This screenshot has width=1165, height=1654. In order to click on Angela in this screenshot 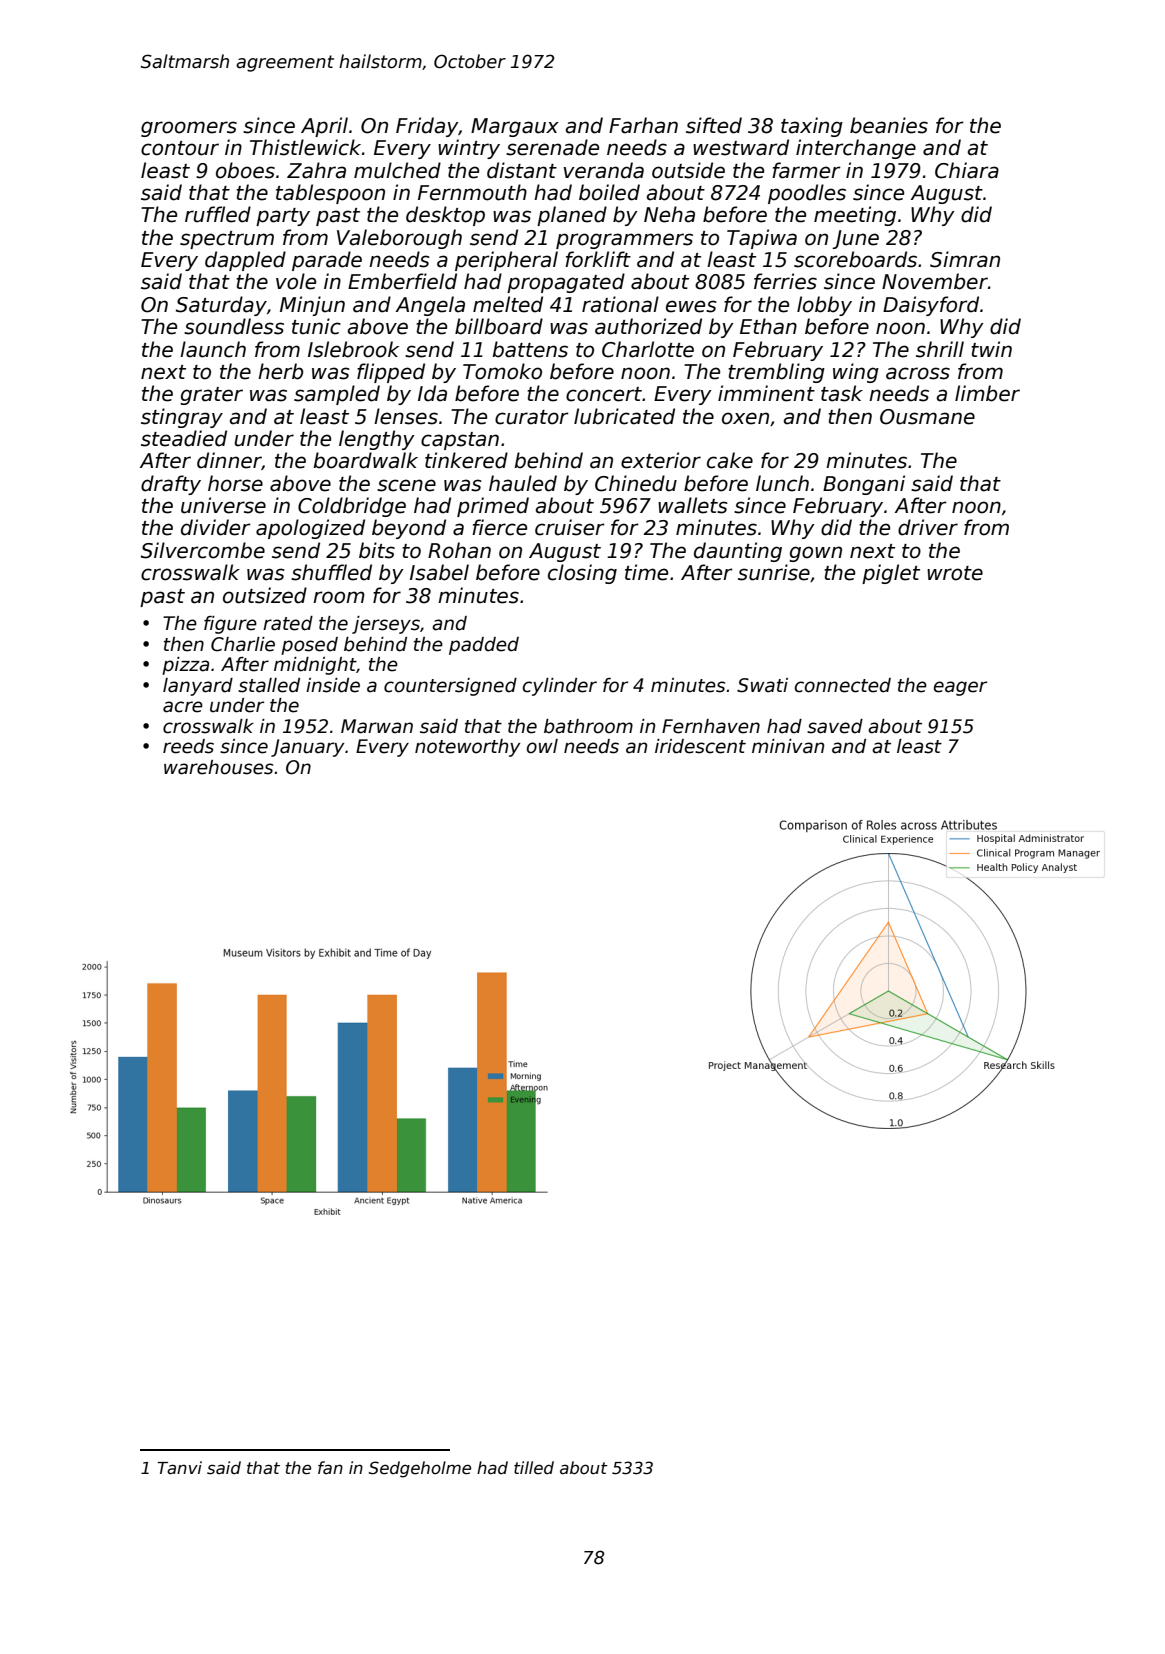, I will do `click(430, 306)`.
